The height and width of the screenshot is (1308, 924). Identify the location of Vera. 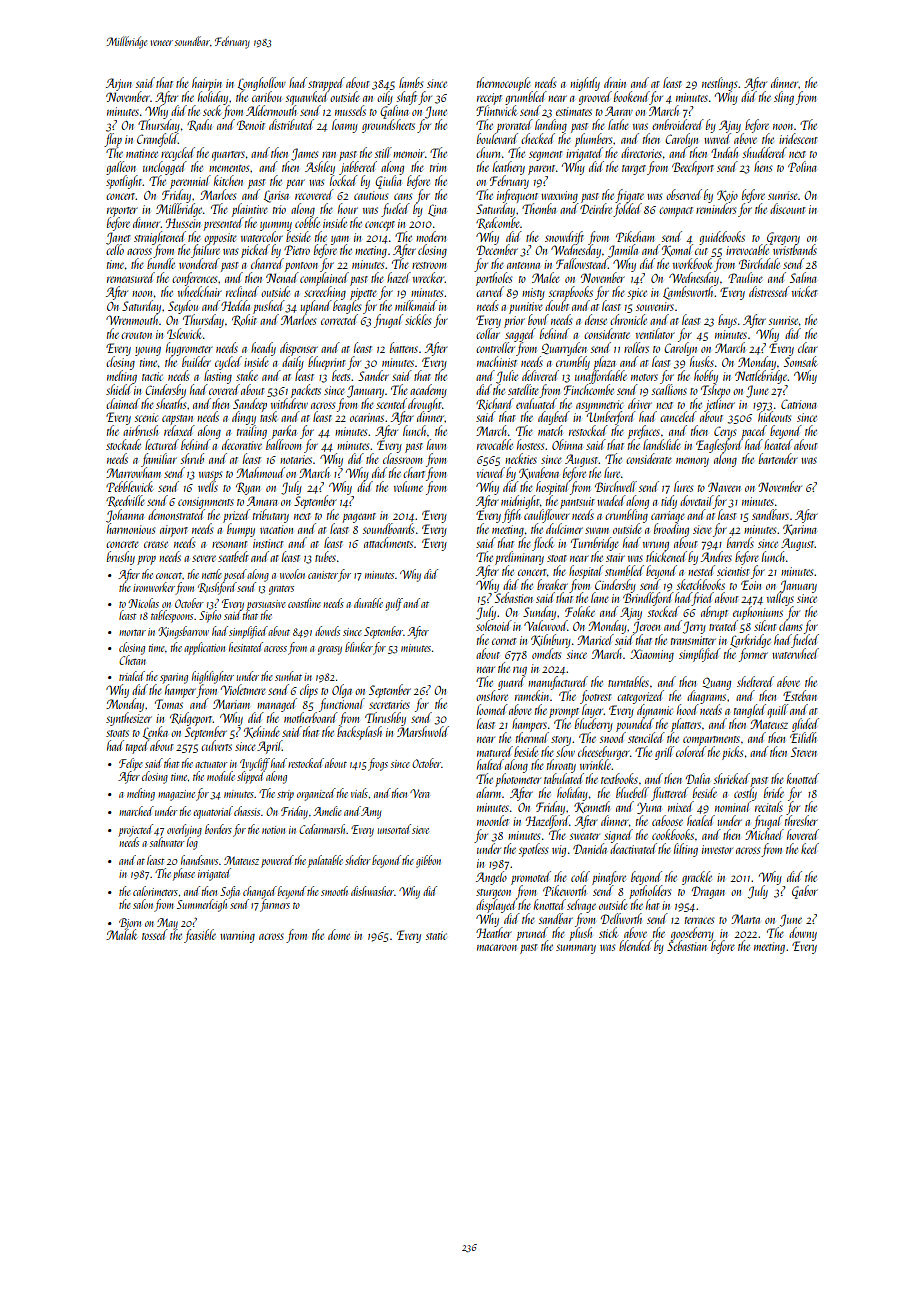
(419, 793).
